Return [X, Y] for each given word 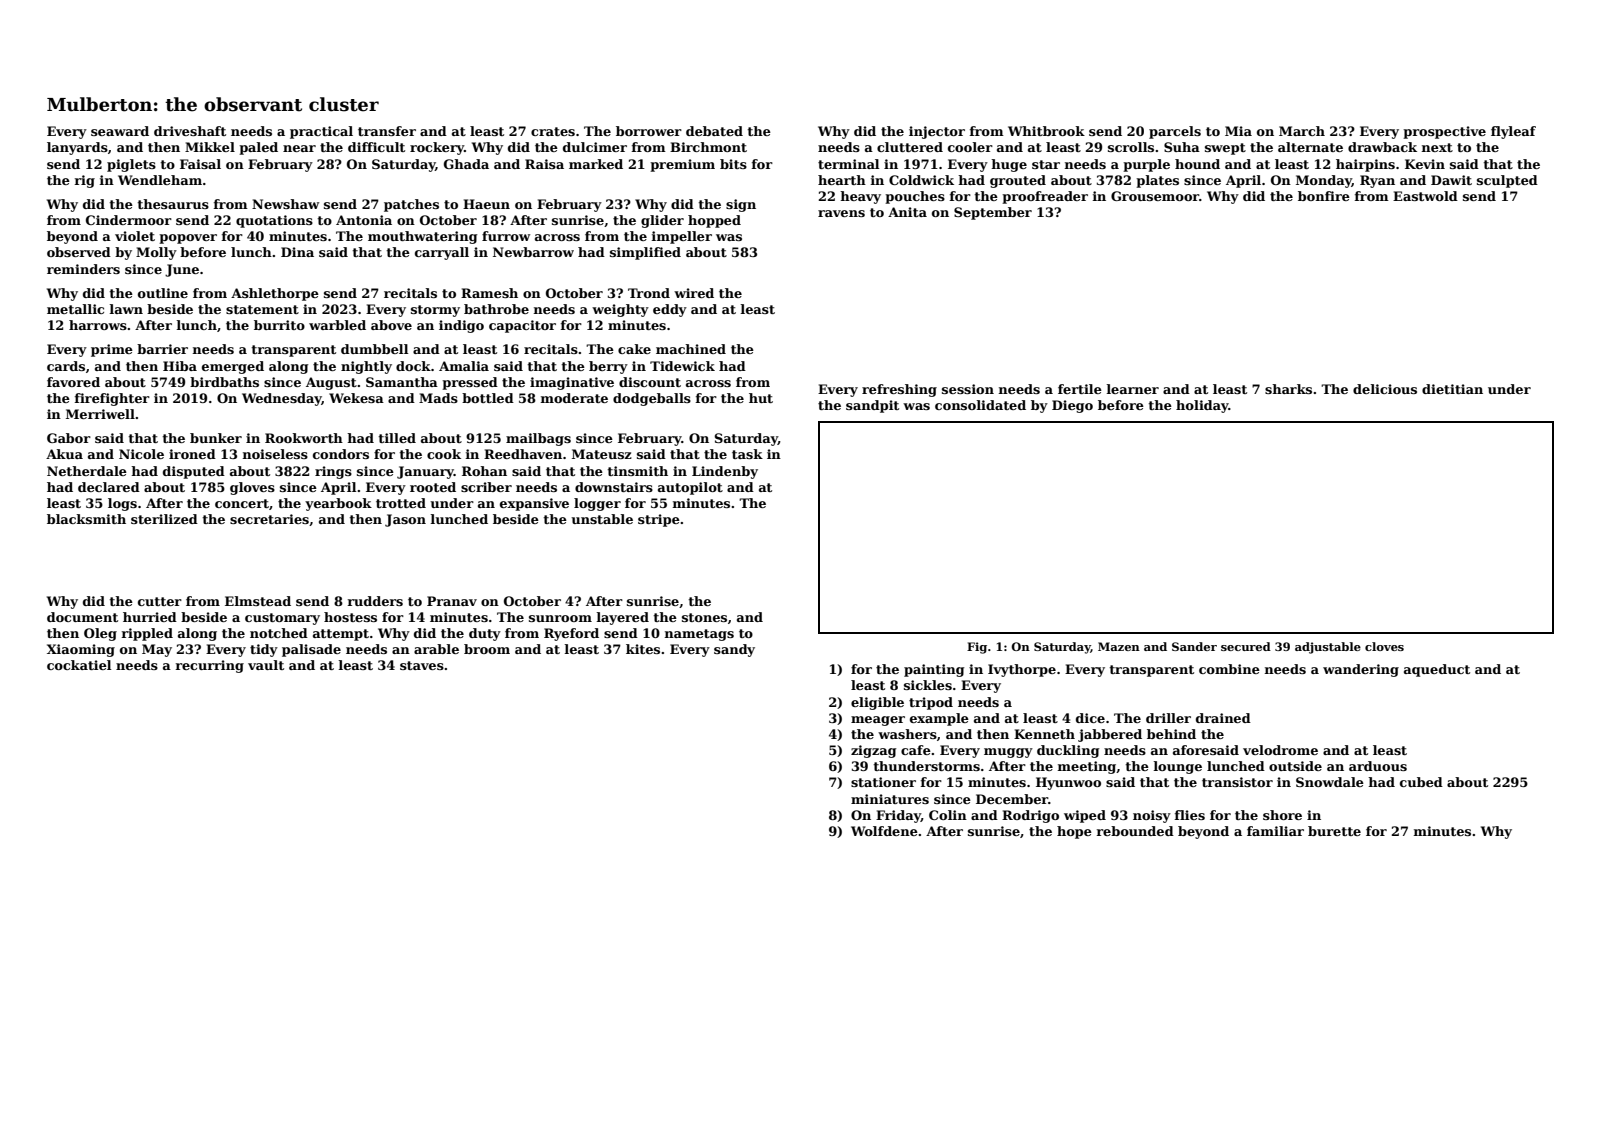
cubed [1421, 782]
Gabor [69, 438]
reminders [83, 269]
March [1302, 131]
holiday [1202, 406]
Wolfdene [884, 831]
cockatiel [79, 665]
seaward [120, 131]
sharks [1288, 389]
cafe [916, 750]
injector [937, 132]
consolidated [980, 405]
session [968, 389]
